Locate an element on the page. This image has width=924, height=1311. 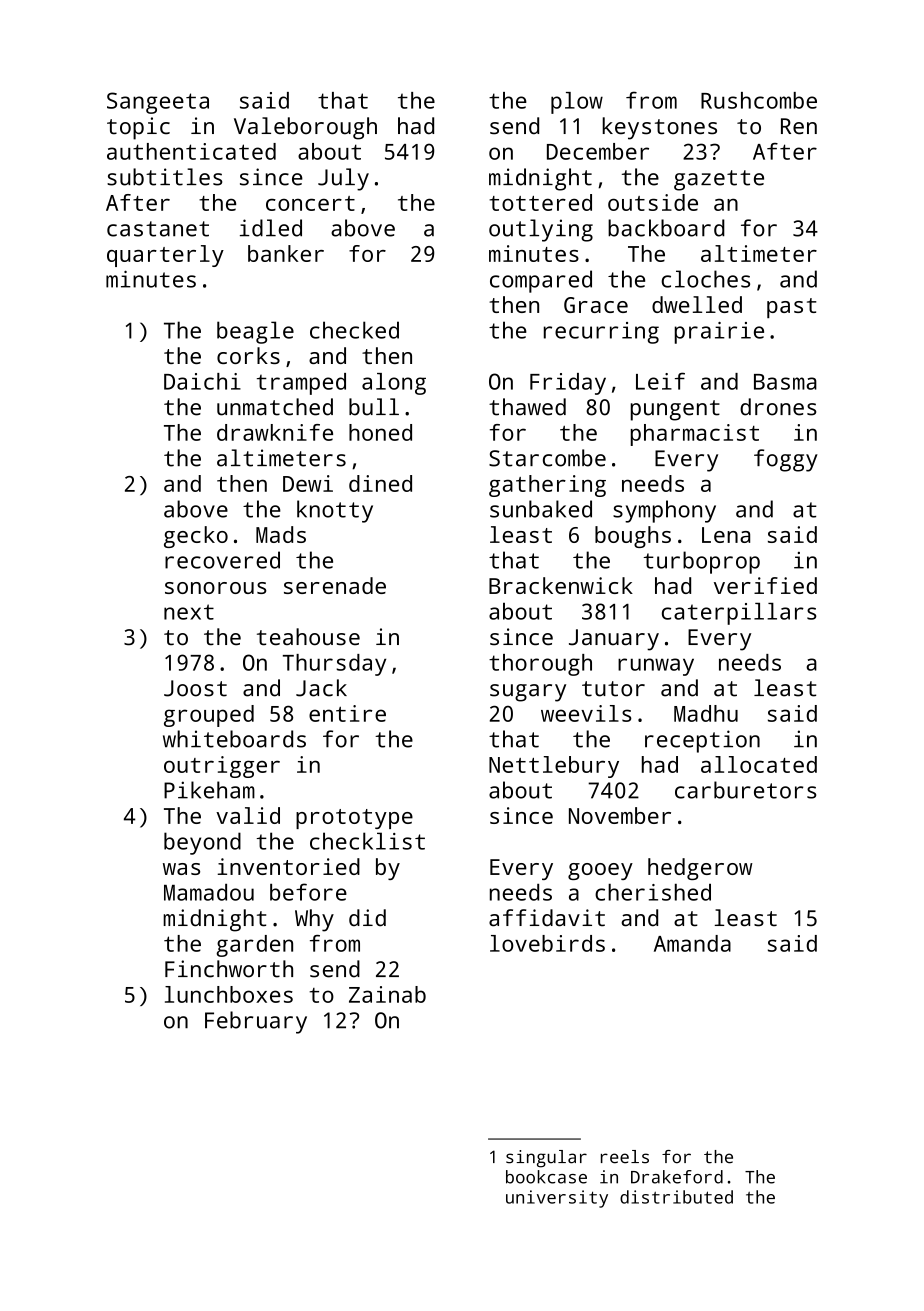
university is located at coordinates (557, 1199).
